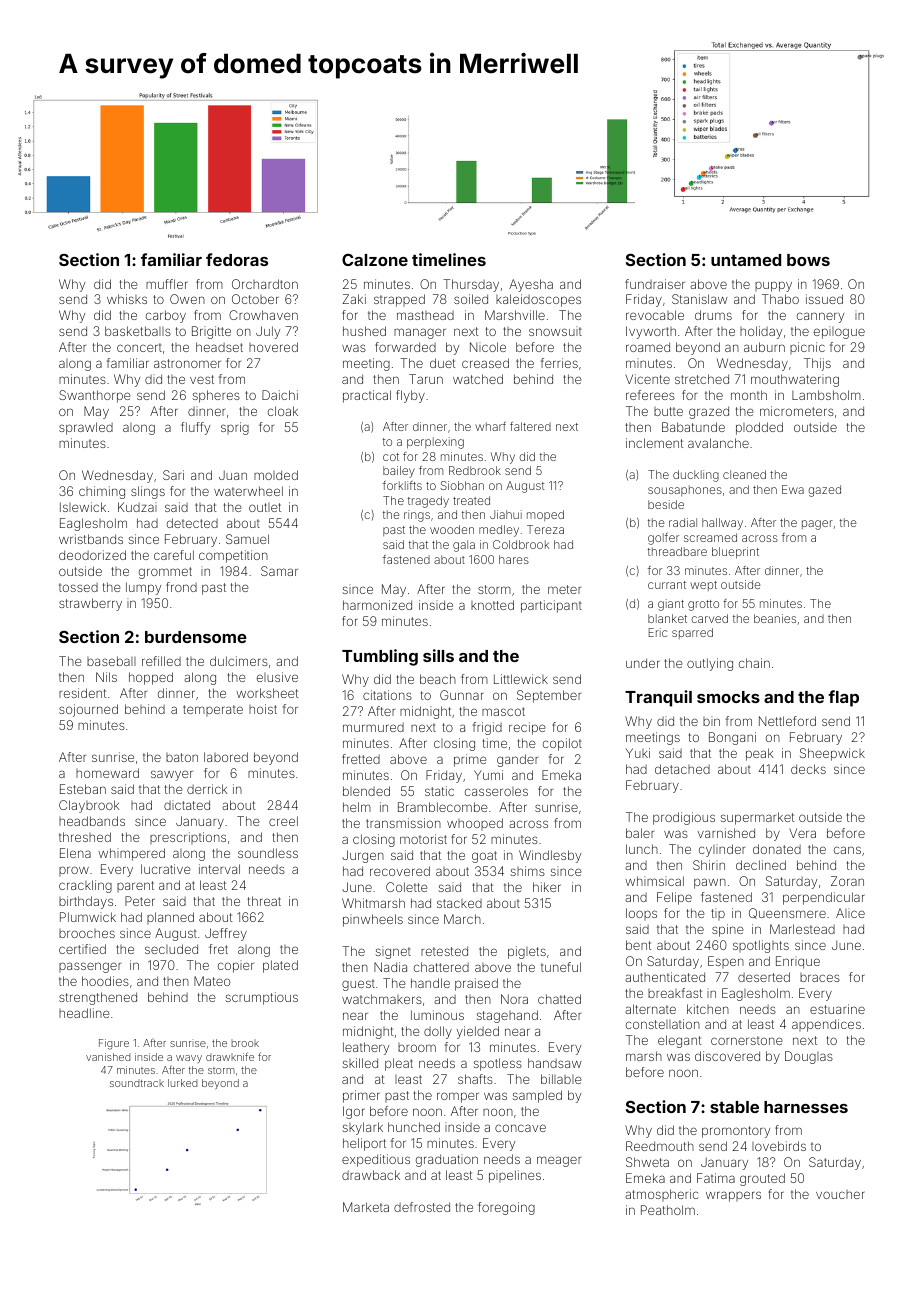 The width and height of the screenshot is (924, 1308). Describe the element at coordinates (808, 260) in the screenshot. I see `bows` at that location.
